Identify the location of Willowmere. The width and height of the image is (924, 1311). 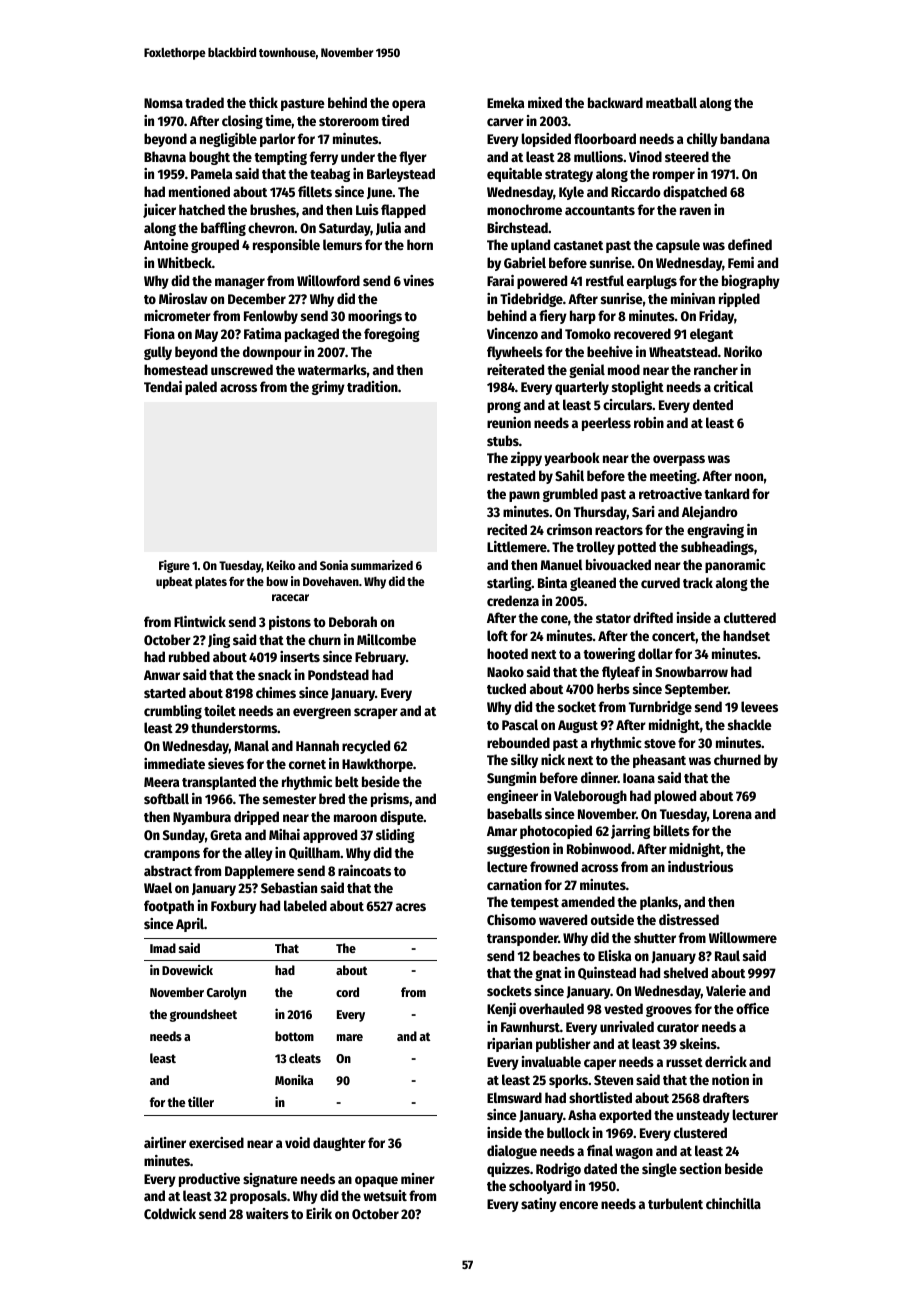
(743, 937).
